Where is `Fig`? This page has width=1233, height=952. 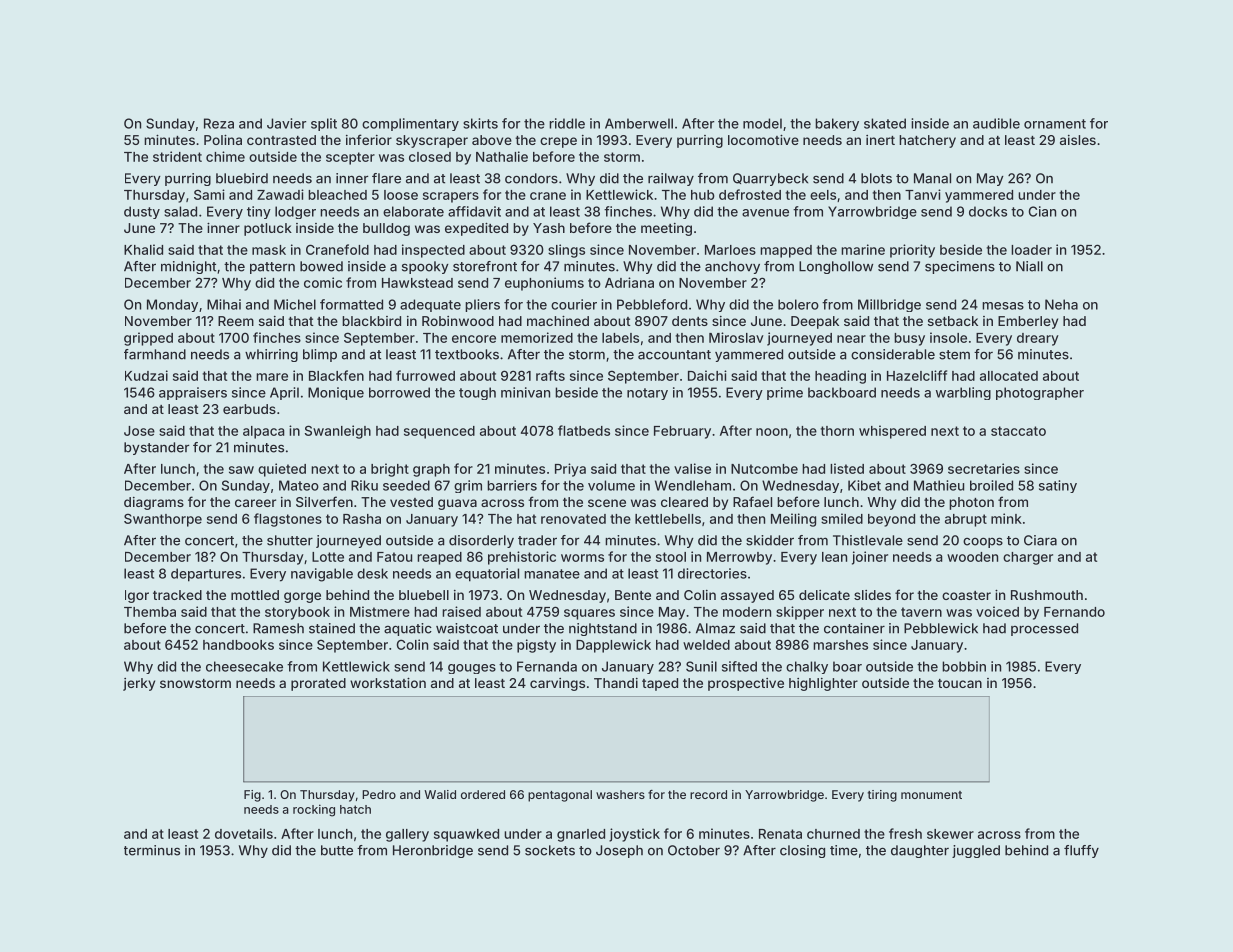 Fig is located at coordinates (252, 796).
